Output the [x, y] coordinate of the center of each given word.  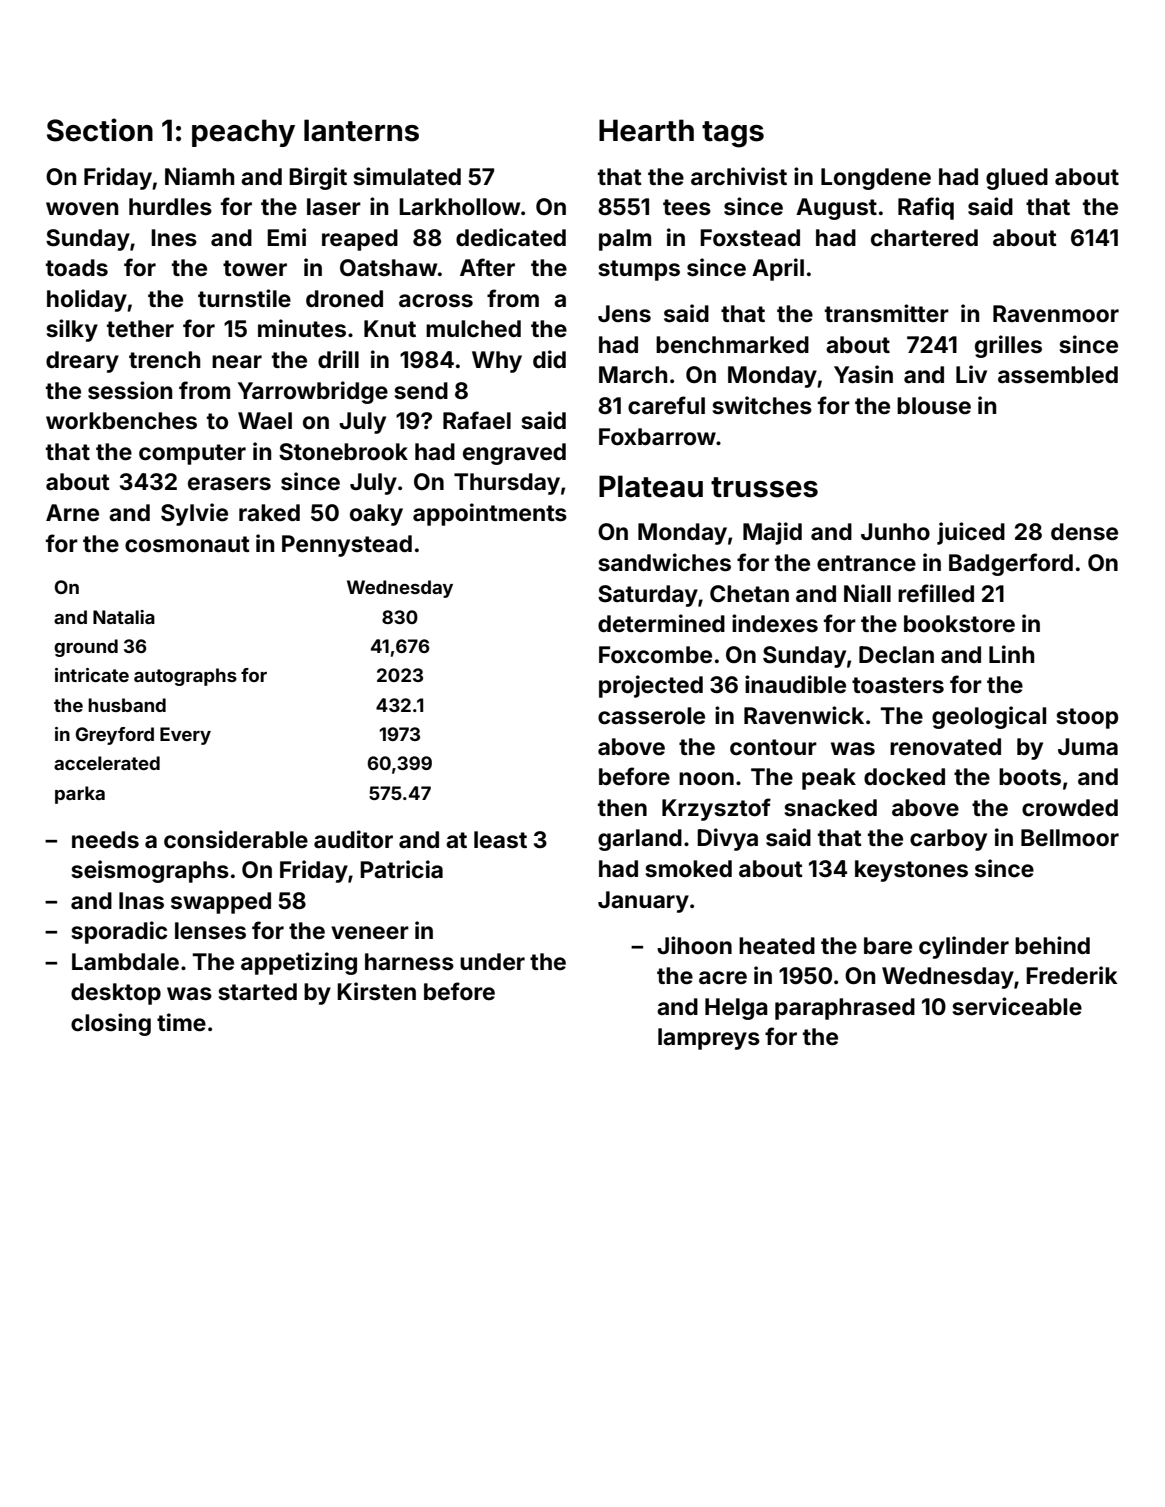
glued [1017, 179]
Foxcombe [655, 655]
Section [100, 130]
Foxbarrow [657, 437]
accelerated [107, 763]
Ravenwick [804, 715]
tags [733, 134]
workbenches [121, 421]
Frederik [1072, 975]
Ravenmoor [1056, 314]
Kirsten [376, 991]
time [181, 1022]
